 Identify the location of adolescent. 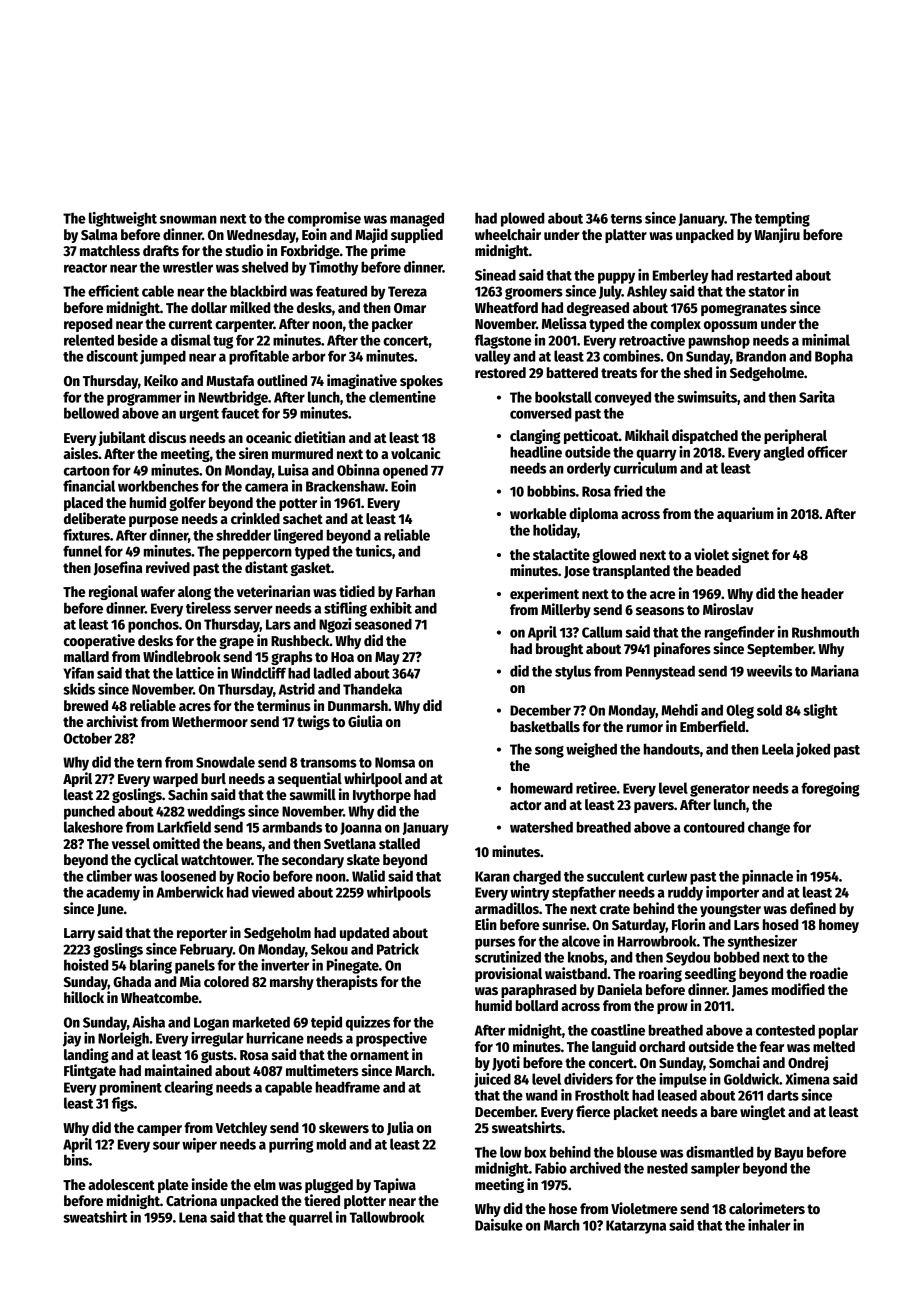
(121, 1184).
